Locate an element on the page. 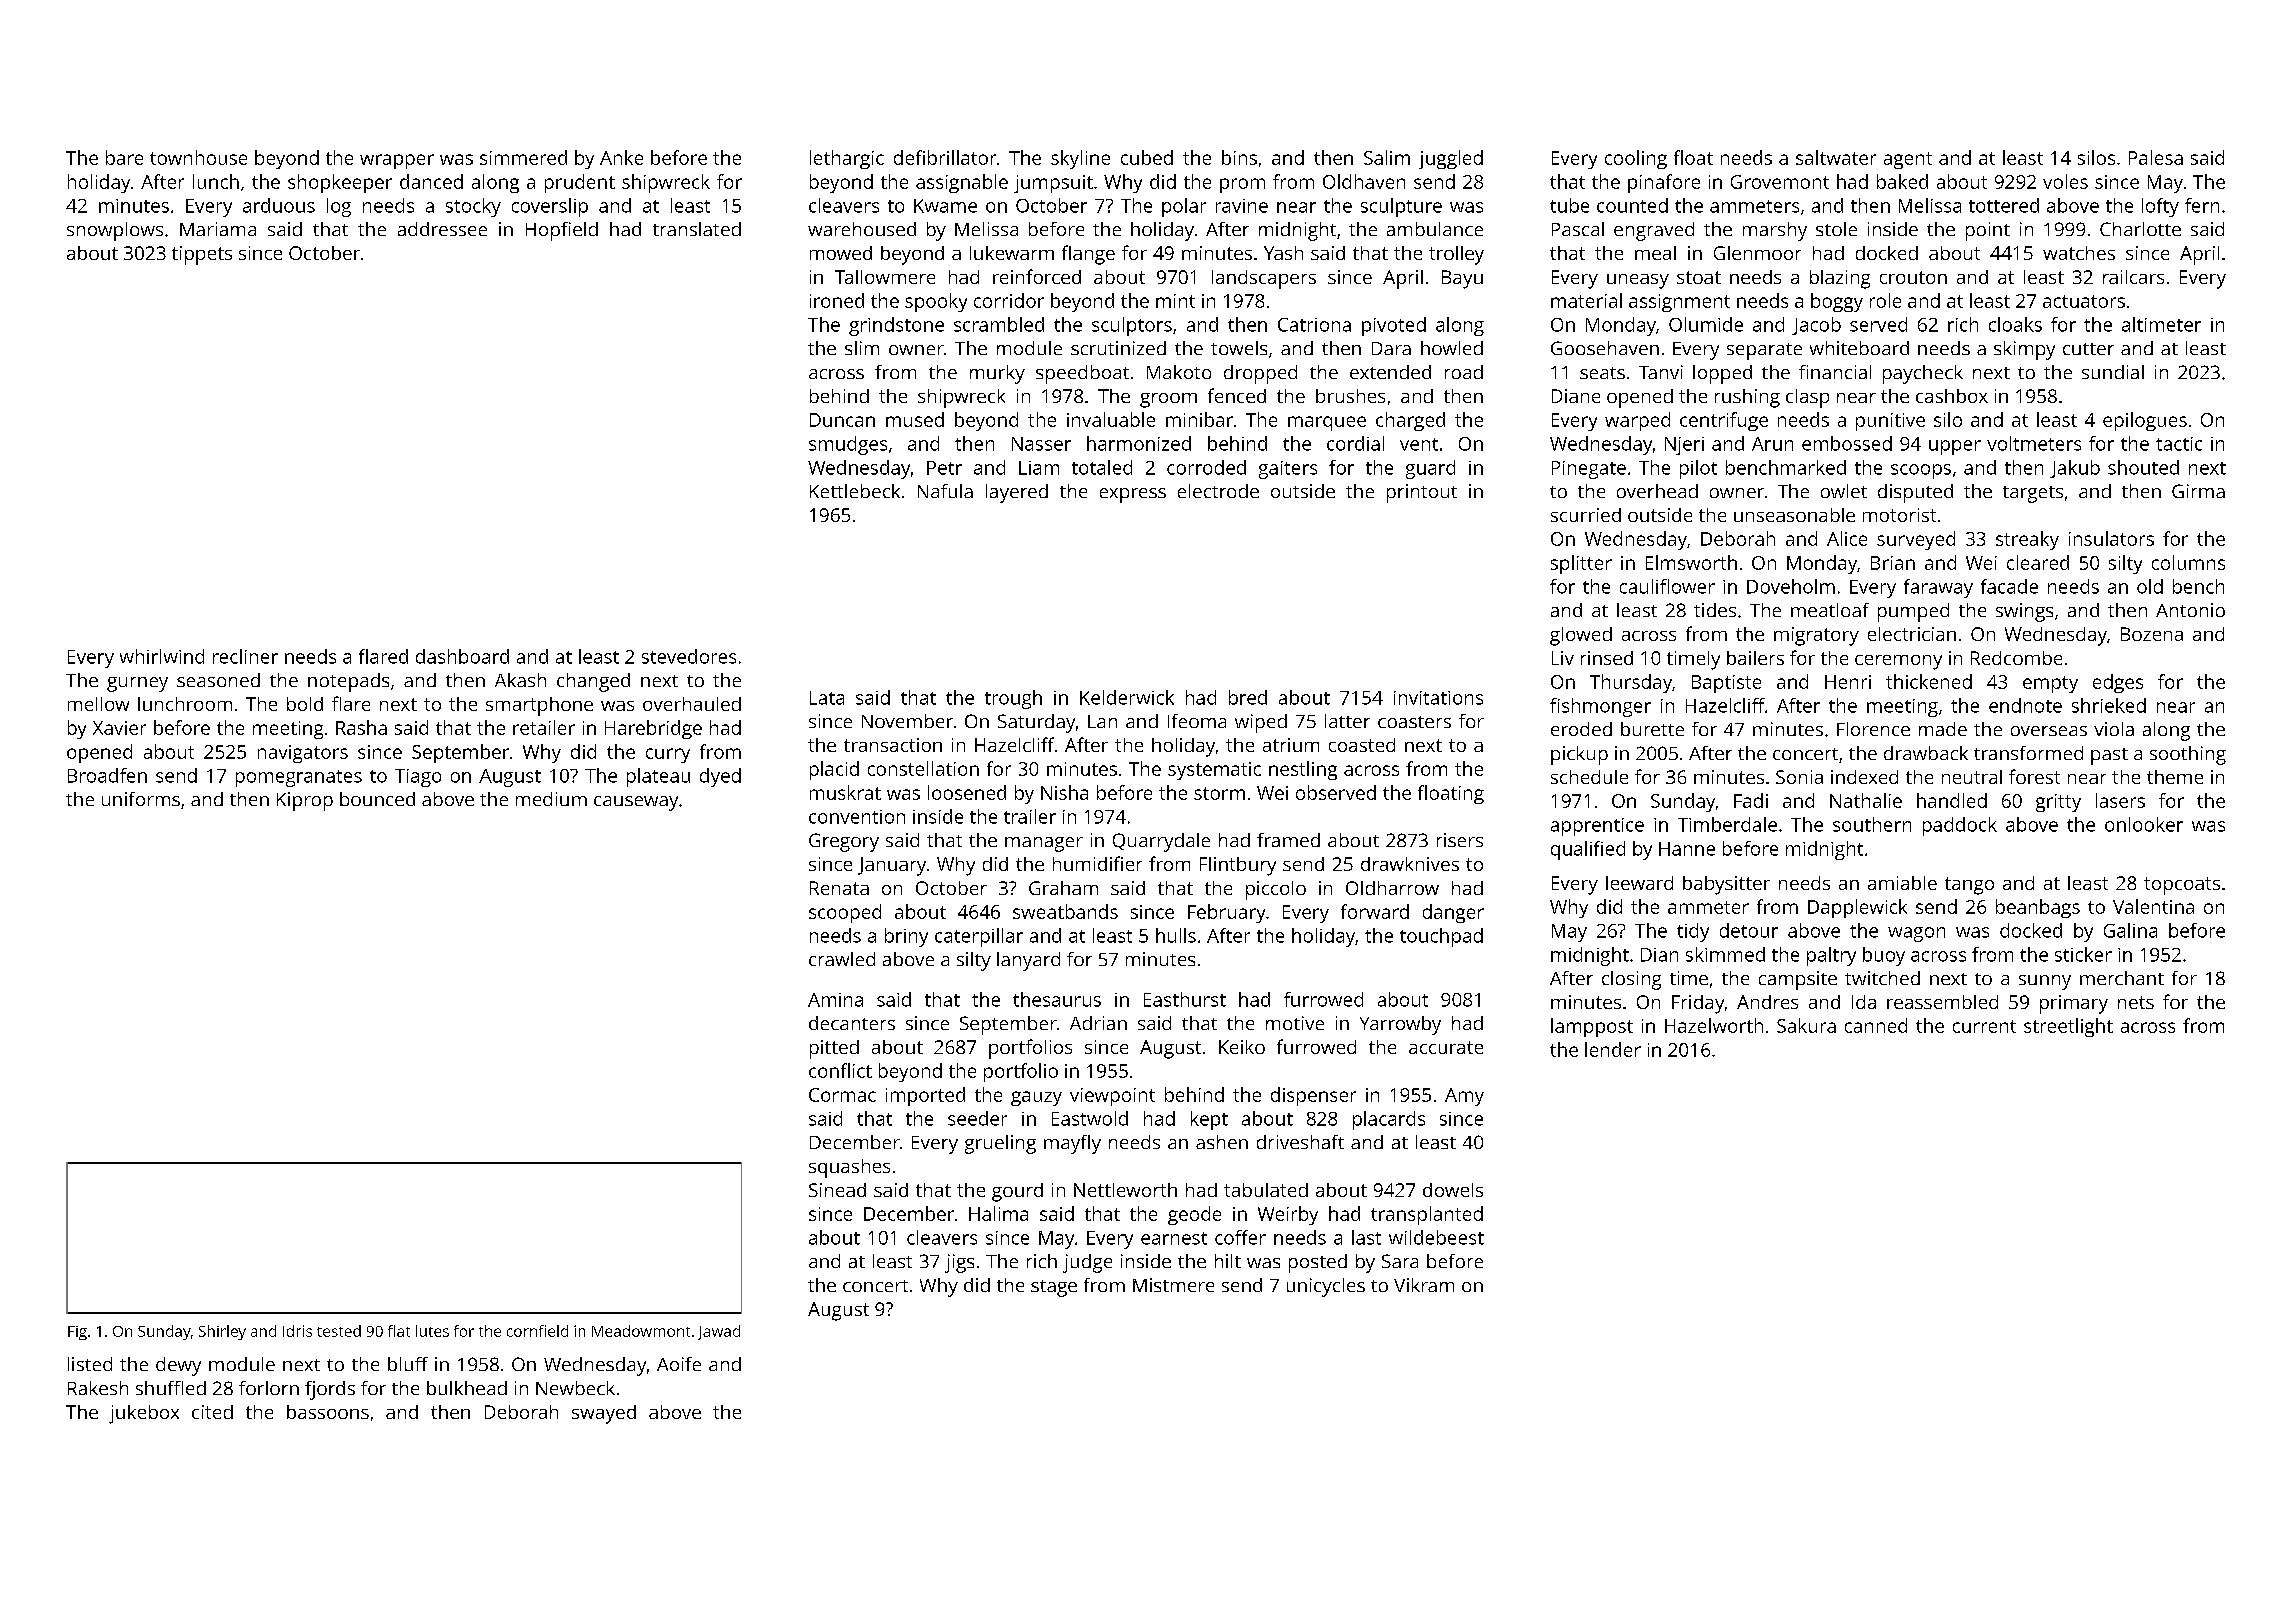 This image has width=2292, height=1620. Fig is located at coordinates (77, 1333).
